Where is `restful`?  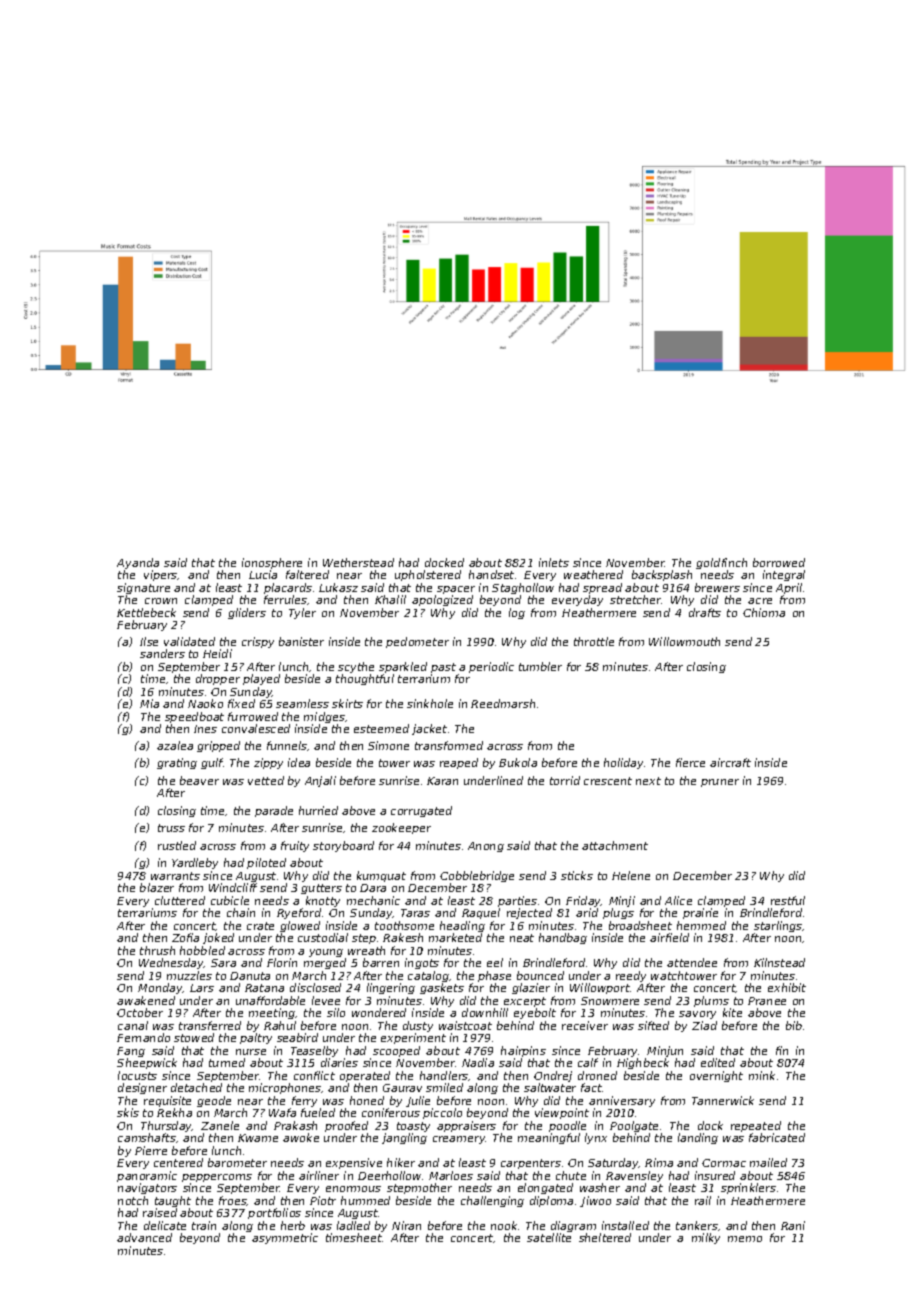 restful is located at coordinates (788, 900).
